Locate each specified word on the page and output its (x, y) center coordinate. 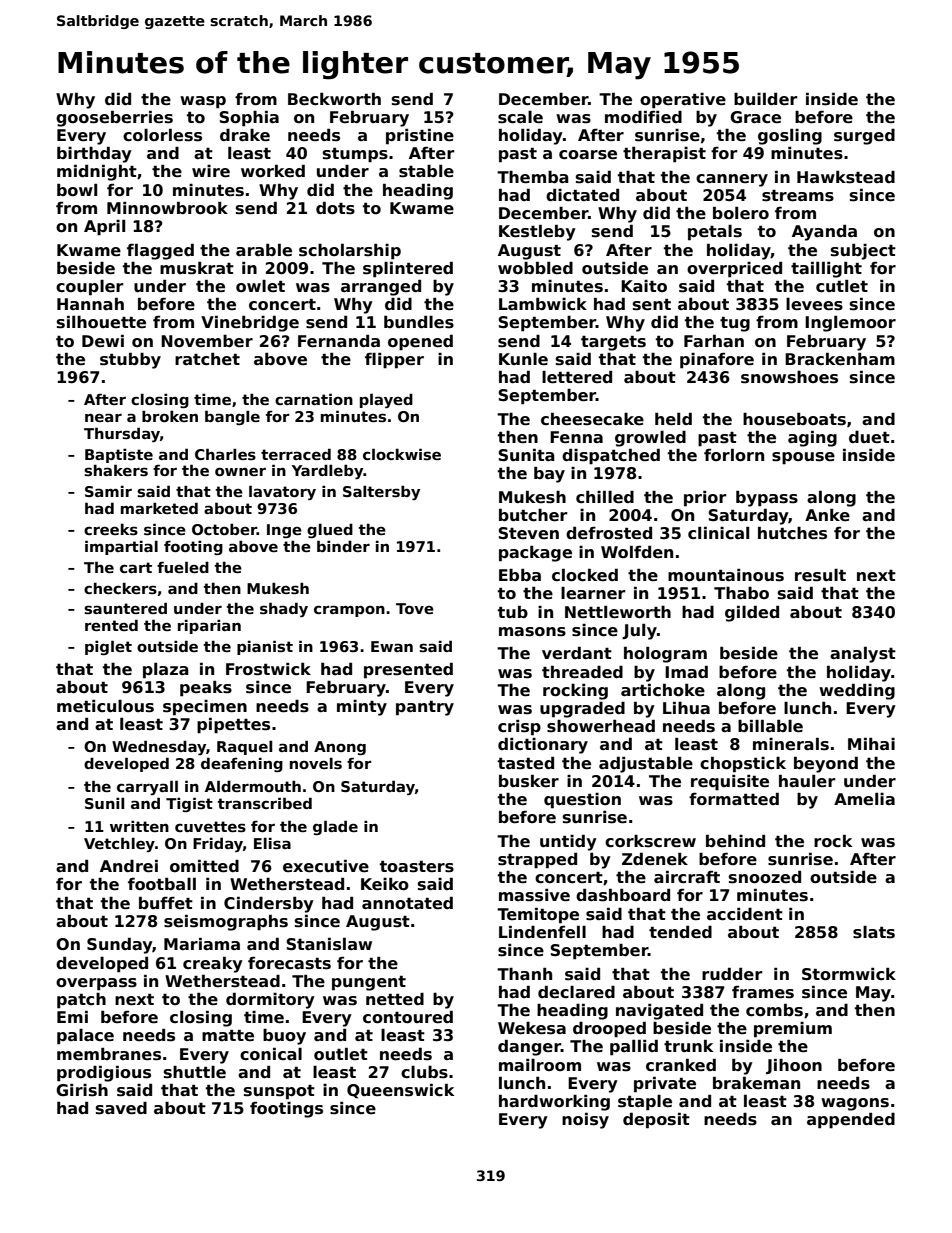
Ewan (392, 646)
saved (121, 1108)
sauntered (125, 608)
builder (765, 99)
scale (520, 117)
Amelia (864, 799)
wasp (203, 102)
